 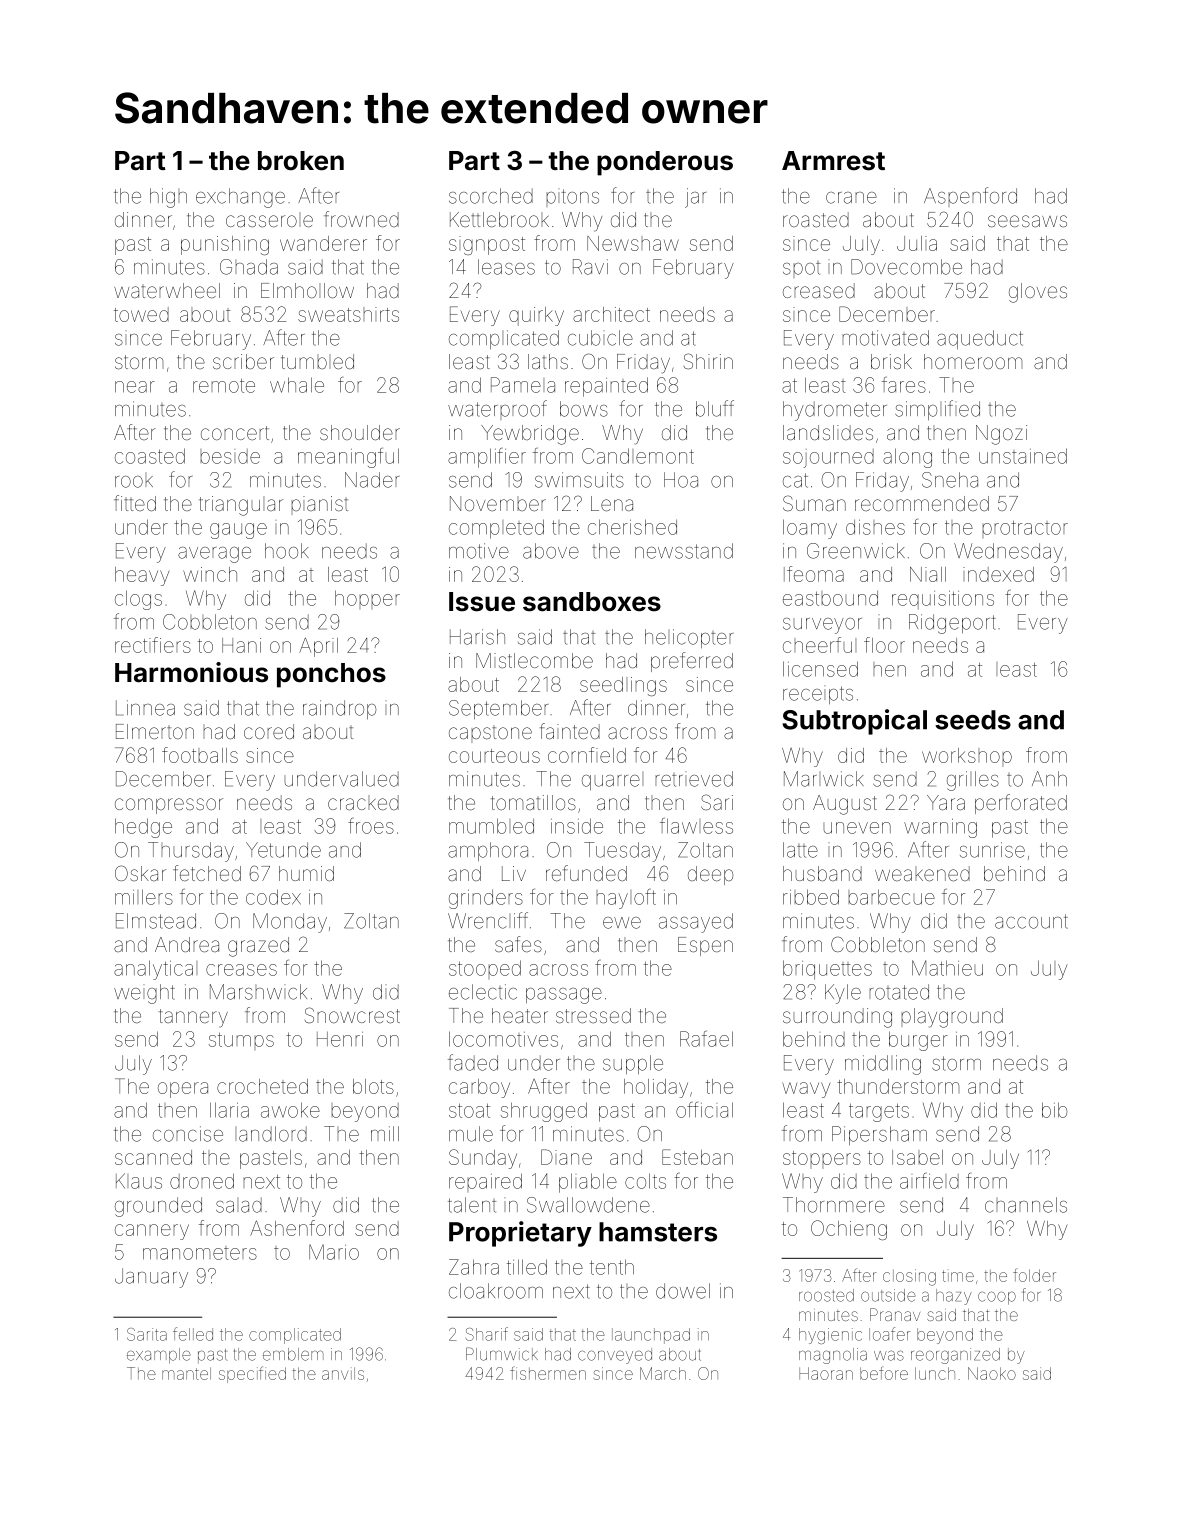 I want to click on supple, so click(x=633, y=1064).
